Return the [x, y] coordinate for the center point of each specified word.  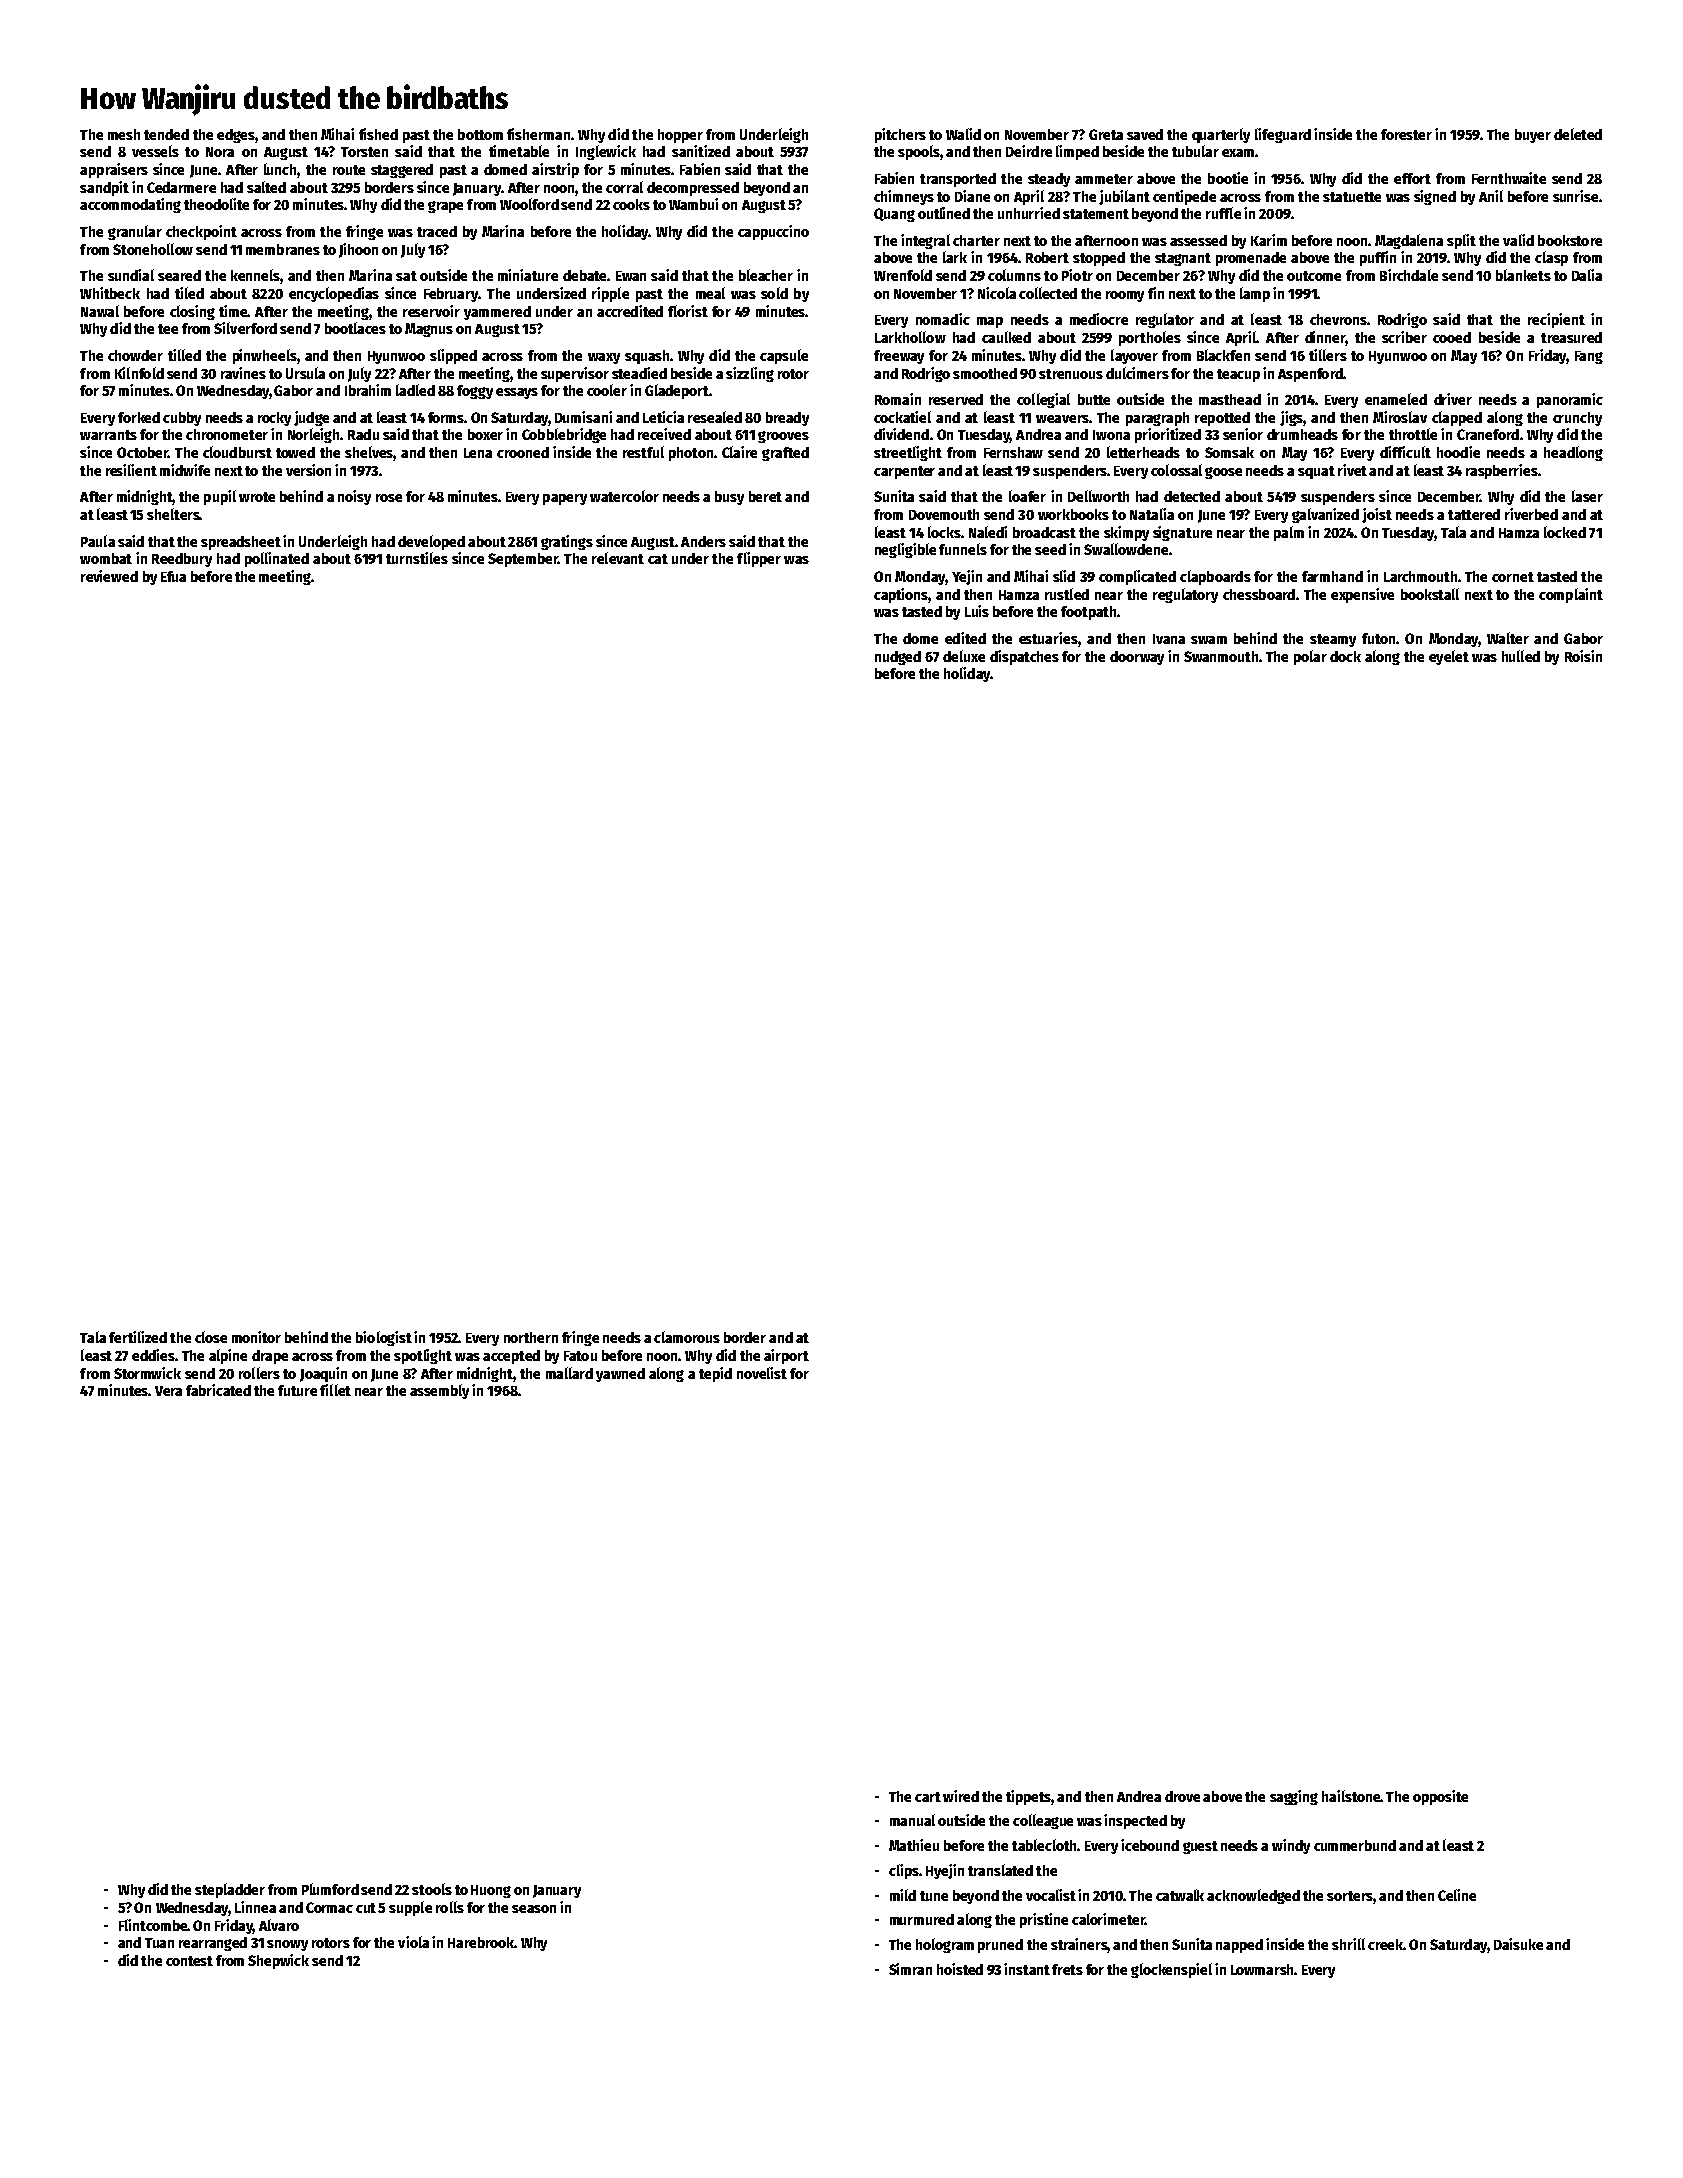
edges [236, 136]
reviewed [109, 576]
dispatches [1024, 657]
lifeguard [1283, 135]
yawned [620, 1375]
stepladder [230, 1890]
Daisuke [1518, 1944]
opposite [1440, 1797]
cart [928, 1797]
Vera [168, 1391]
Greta [1106, 134]
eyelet [1449, 657]
